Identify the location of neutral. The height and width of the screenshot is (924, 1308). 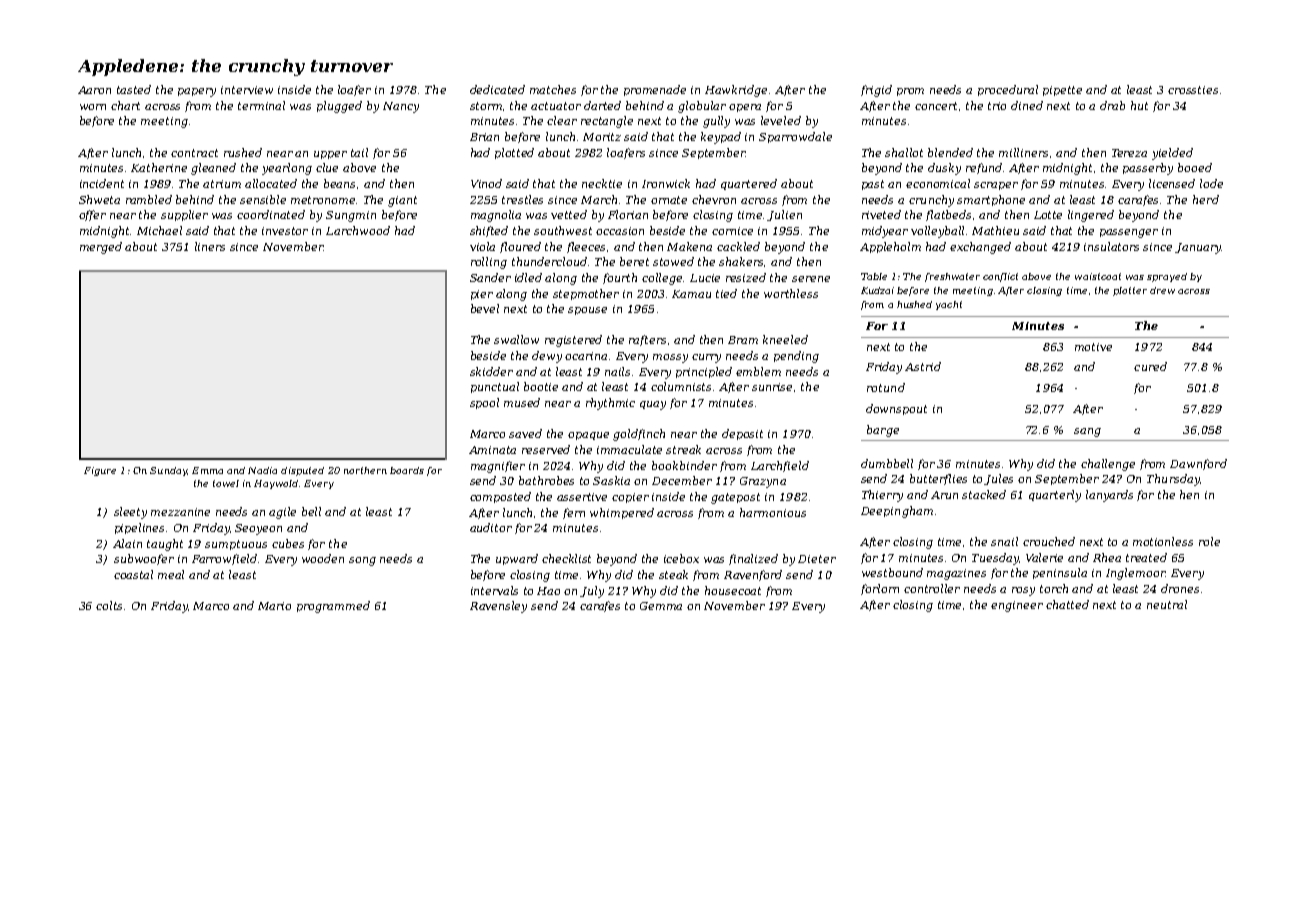
(1167, 604).
